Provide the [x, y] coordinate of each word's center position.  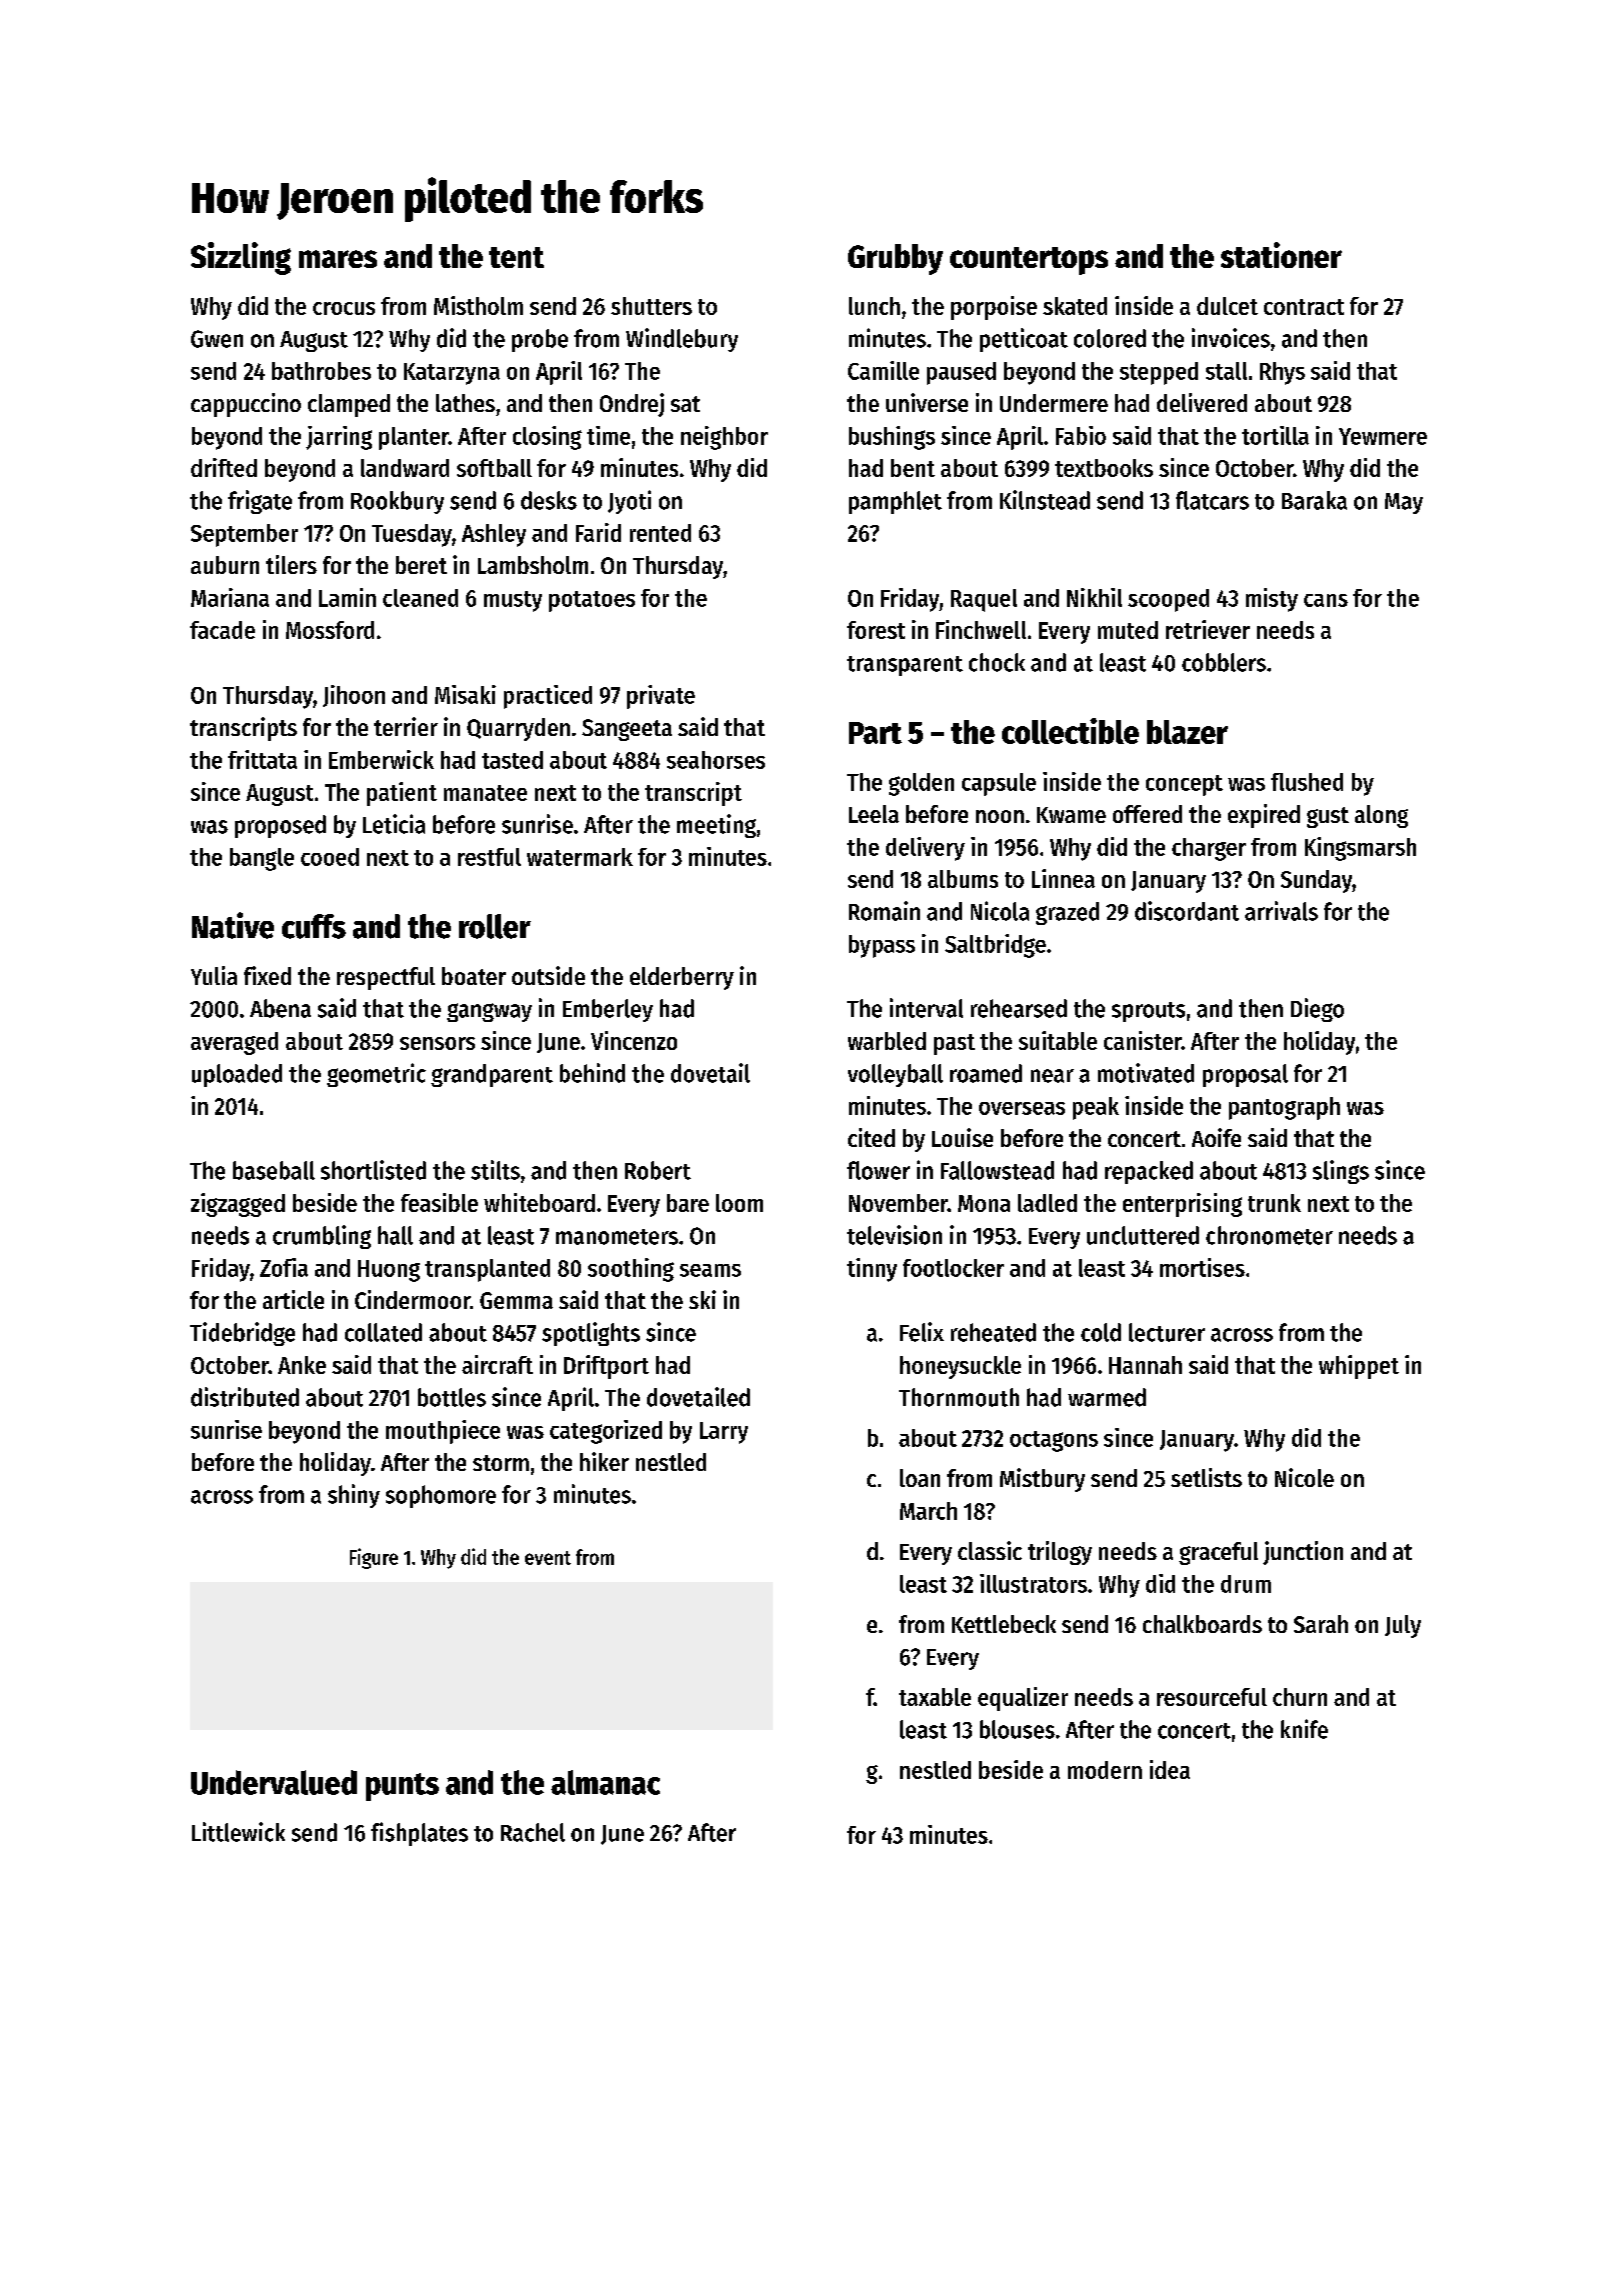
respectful [386, 978]
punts [402, 1787]
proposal [1245, 1075]
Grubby [895, 259]
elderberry [682, 978]
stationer [1281, 255]
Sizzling [241, 258]
